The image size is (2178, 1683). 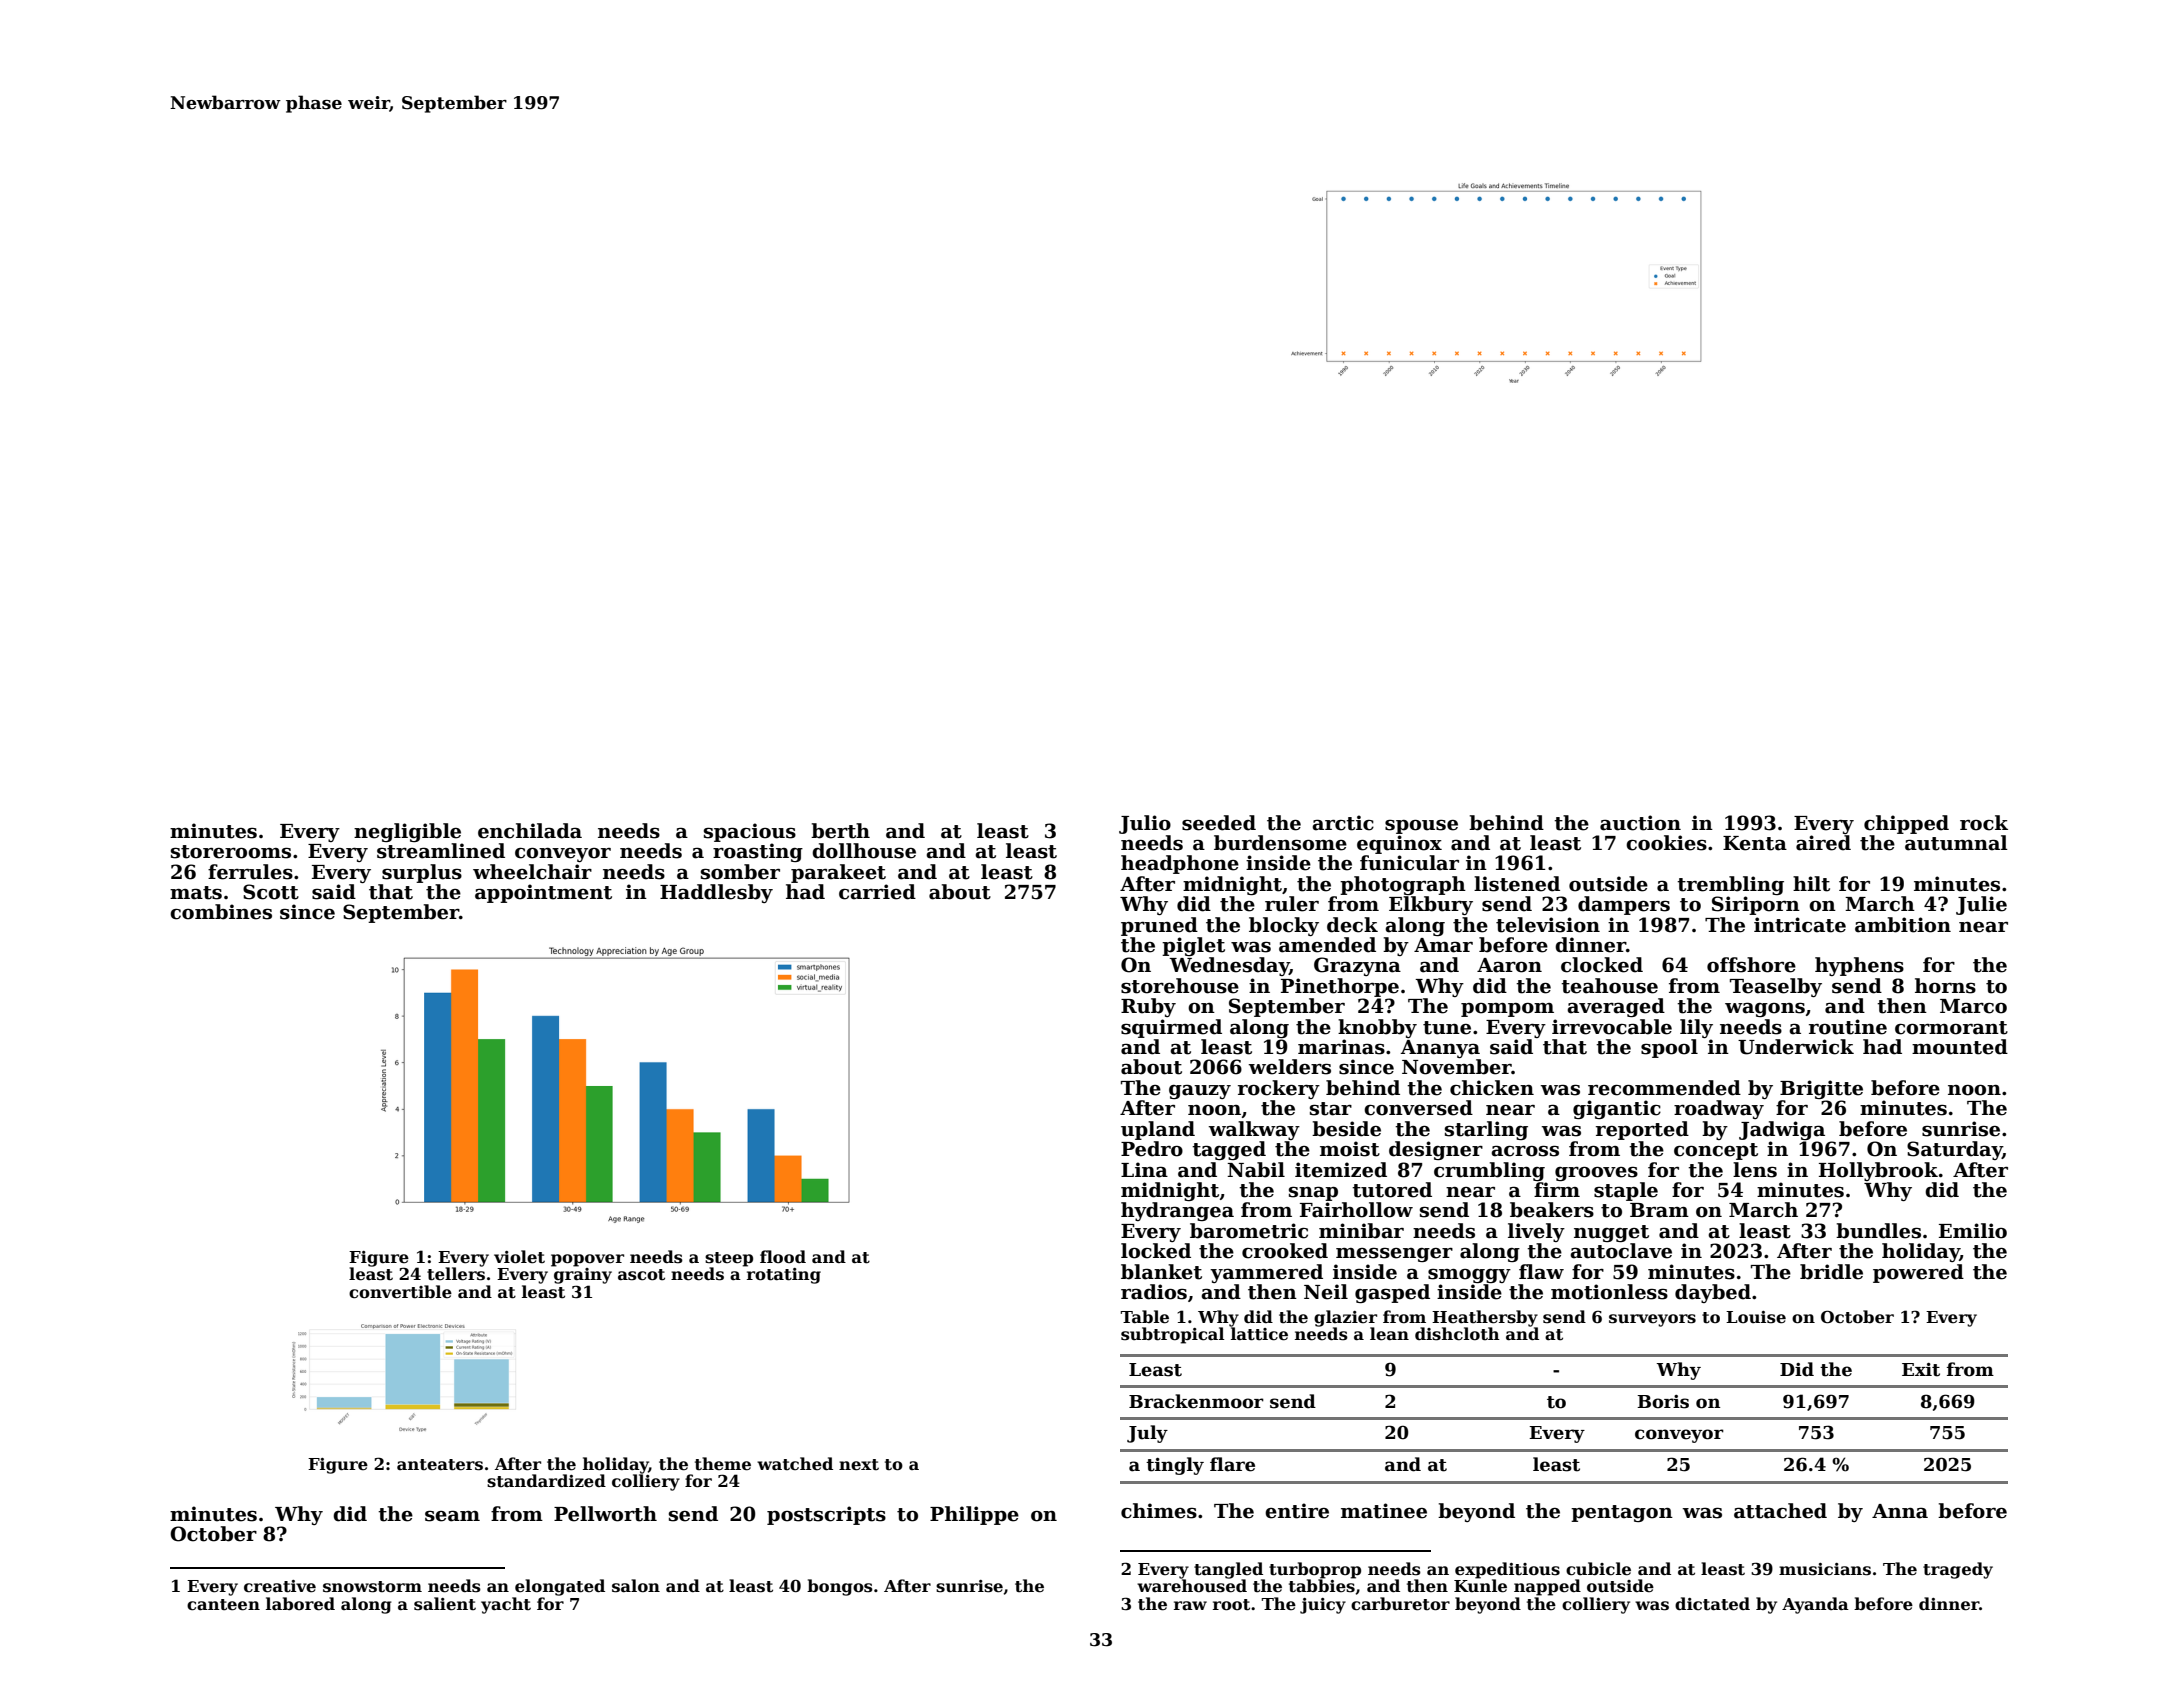 I want to click on piglet, so click(x=1193, y=946).
